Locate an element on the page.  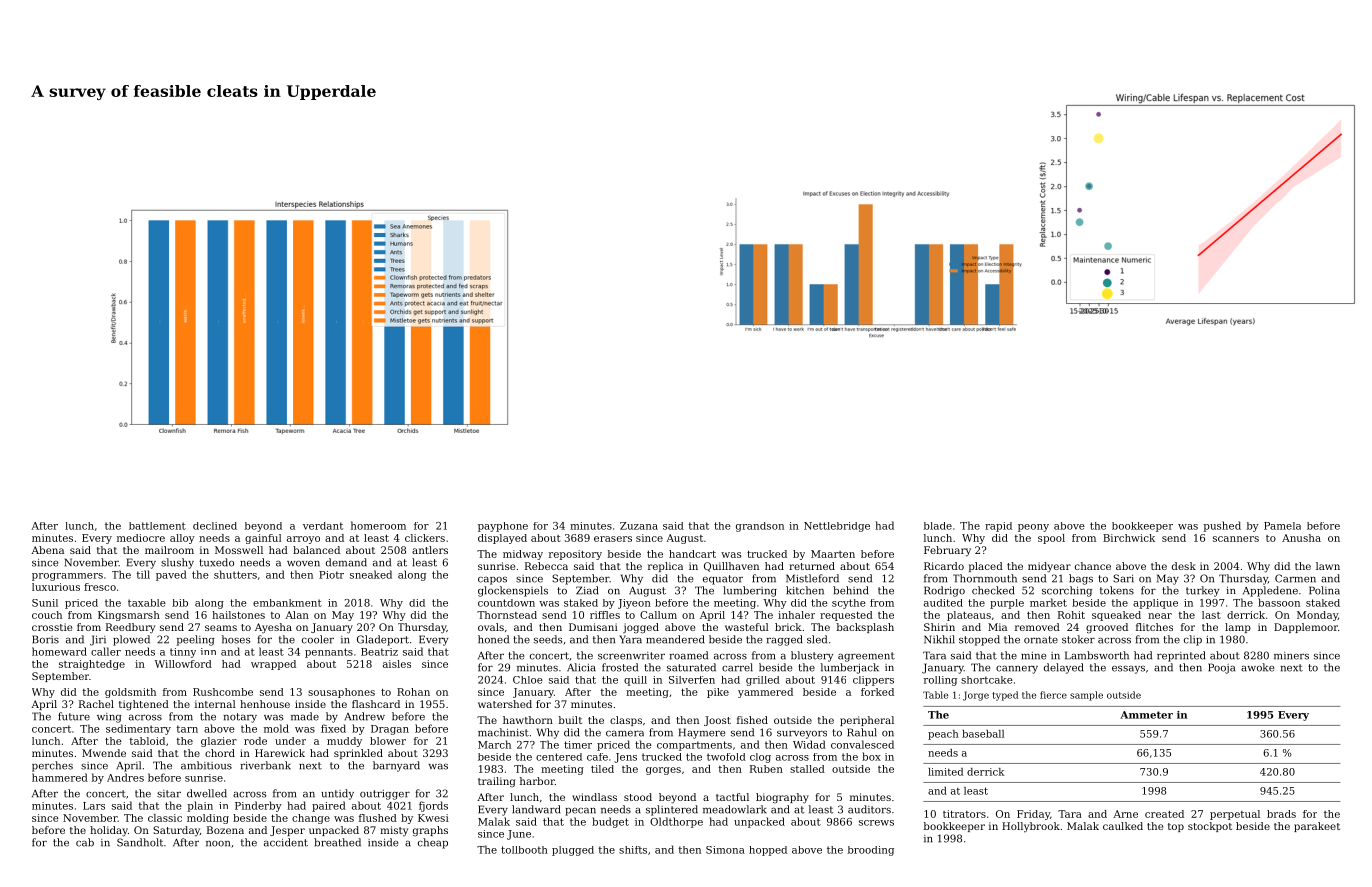
holiday is located at coordinates (109, 831).
